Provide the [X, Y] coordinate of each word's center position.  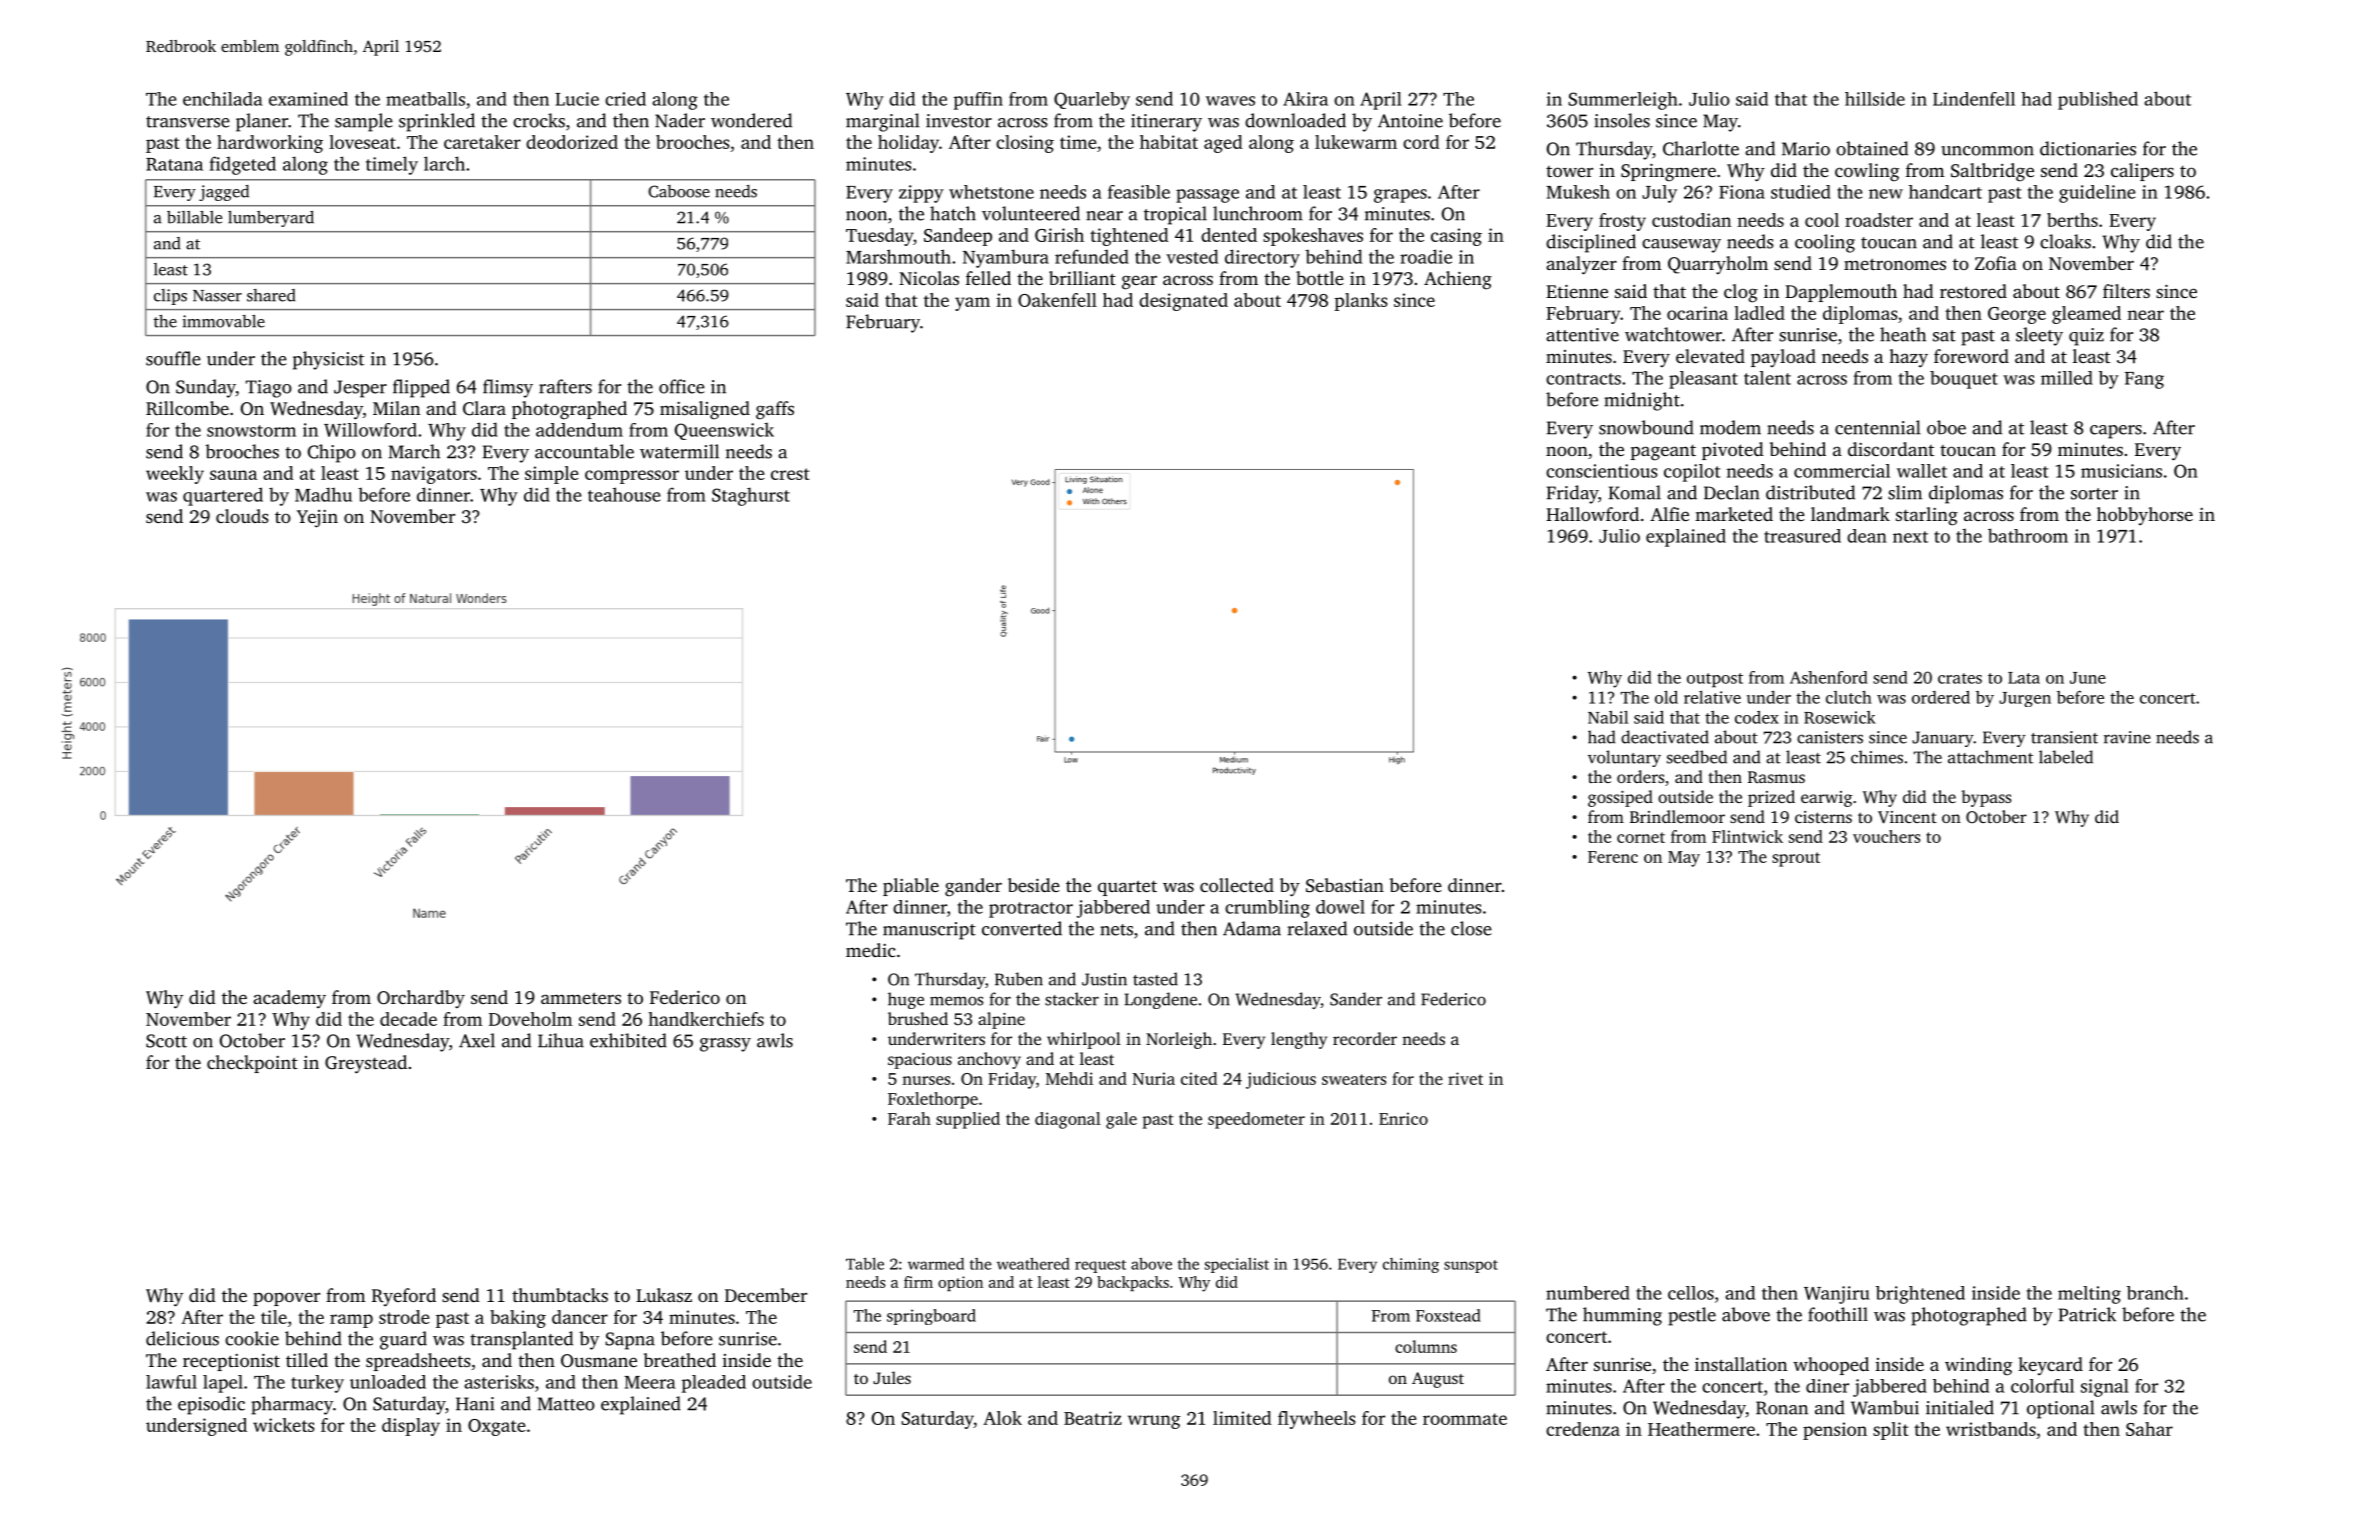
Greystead [366, 1064]
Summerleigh [1623, 101]
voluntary [1624, 758]
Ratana [174, 164]
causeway [1681, 246]
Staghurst [751, 496]
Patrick [2087, 1314]
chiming [1411, 1265]
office [682, 386]
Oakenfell [1057, 300]
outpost [1715, 680]
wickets [283, 1425]
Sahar [2149, 1429]
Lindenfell [1974, 99]
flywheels [1316, 1420]
